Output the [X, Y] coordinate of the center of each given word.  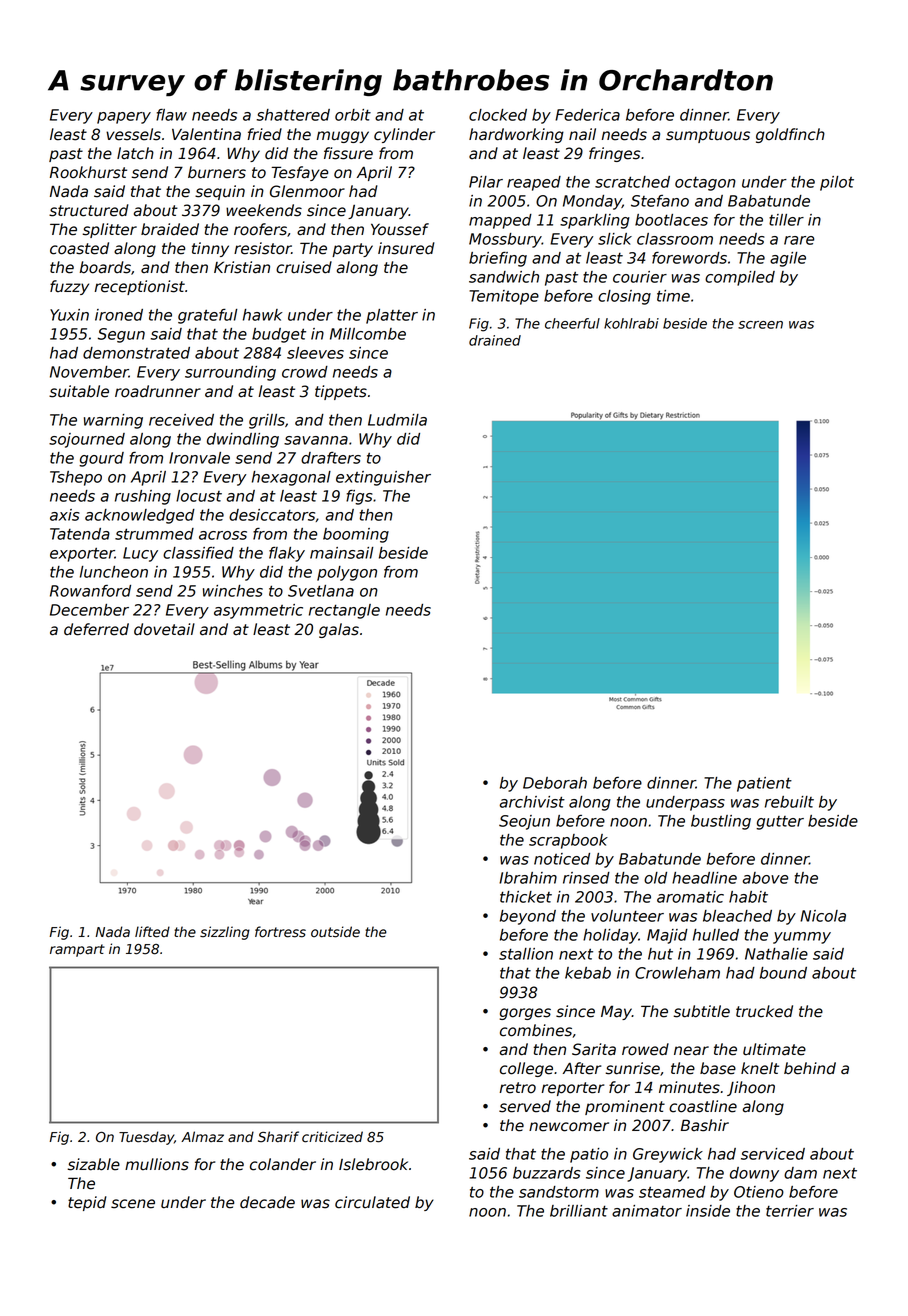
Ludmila [397, 420]
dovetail [164, 629]
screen [760, 325]
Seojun [524, 822]
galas [339, 630]
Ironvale [199, 458]
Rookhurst [88, 172]
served [525, 1106]
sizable [94, 1164]
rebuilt [789, 802]
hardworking [516, 135]
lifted [152, 932]
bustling [721, 822]
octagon [705, 184]
